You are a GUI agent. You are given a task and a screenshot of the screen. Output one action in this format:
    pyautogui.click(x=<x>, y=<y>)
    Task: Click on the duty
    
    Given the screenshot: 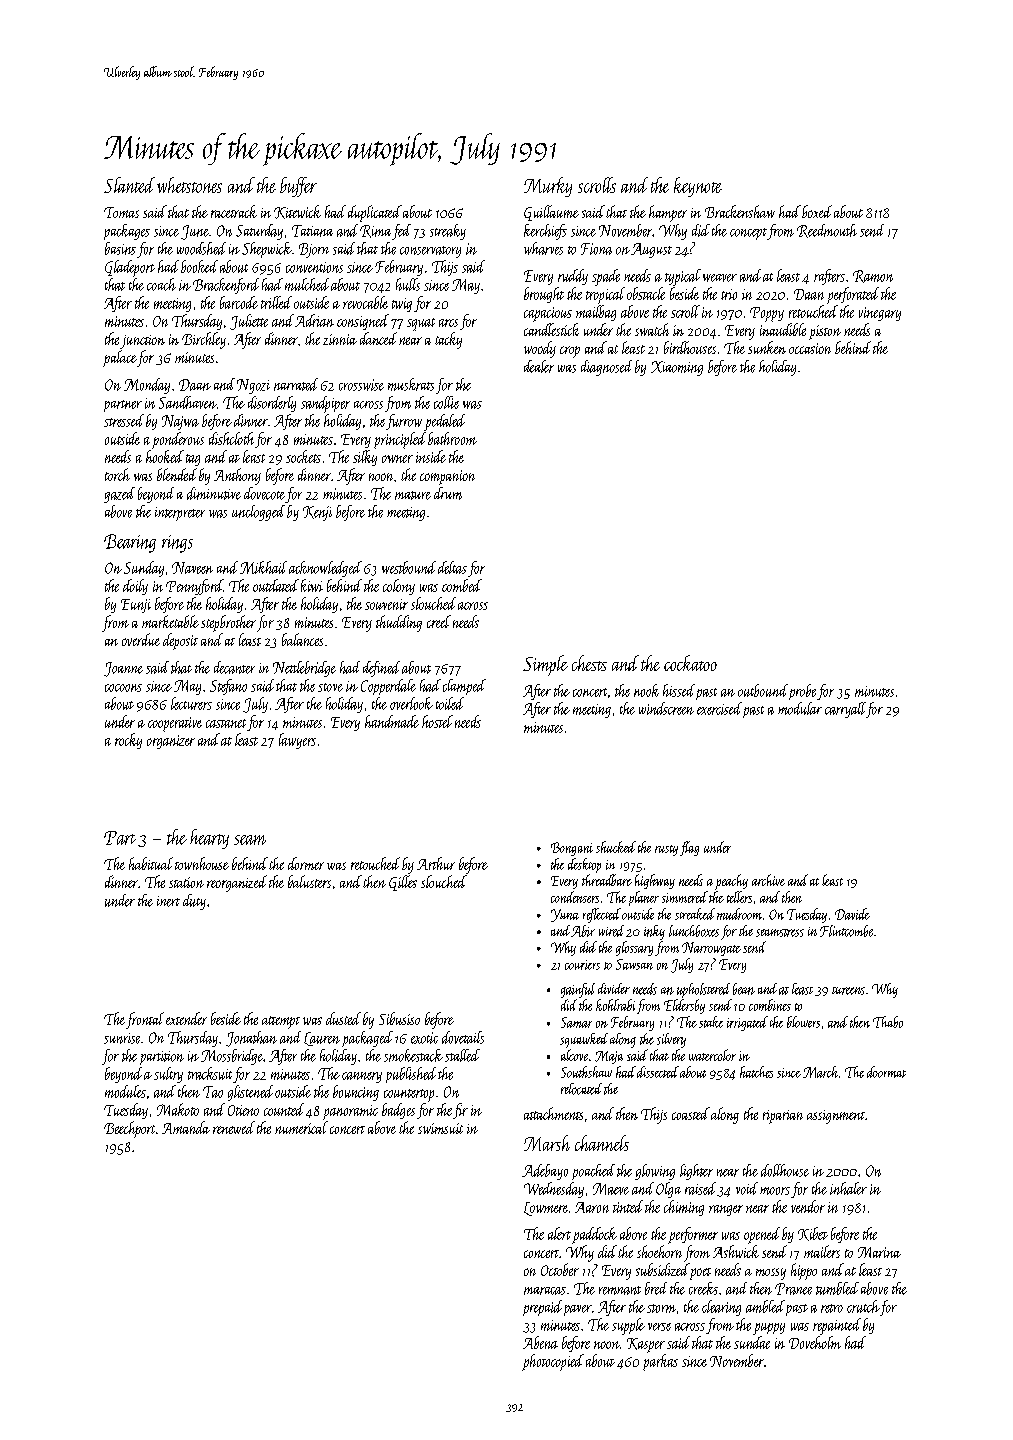 What is the action you would take?
    pyautogui.click(x=194, y=902)
